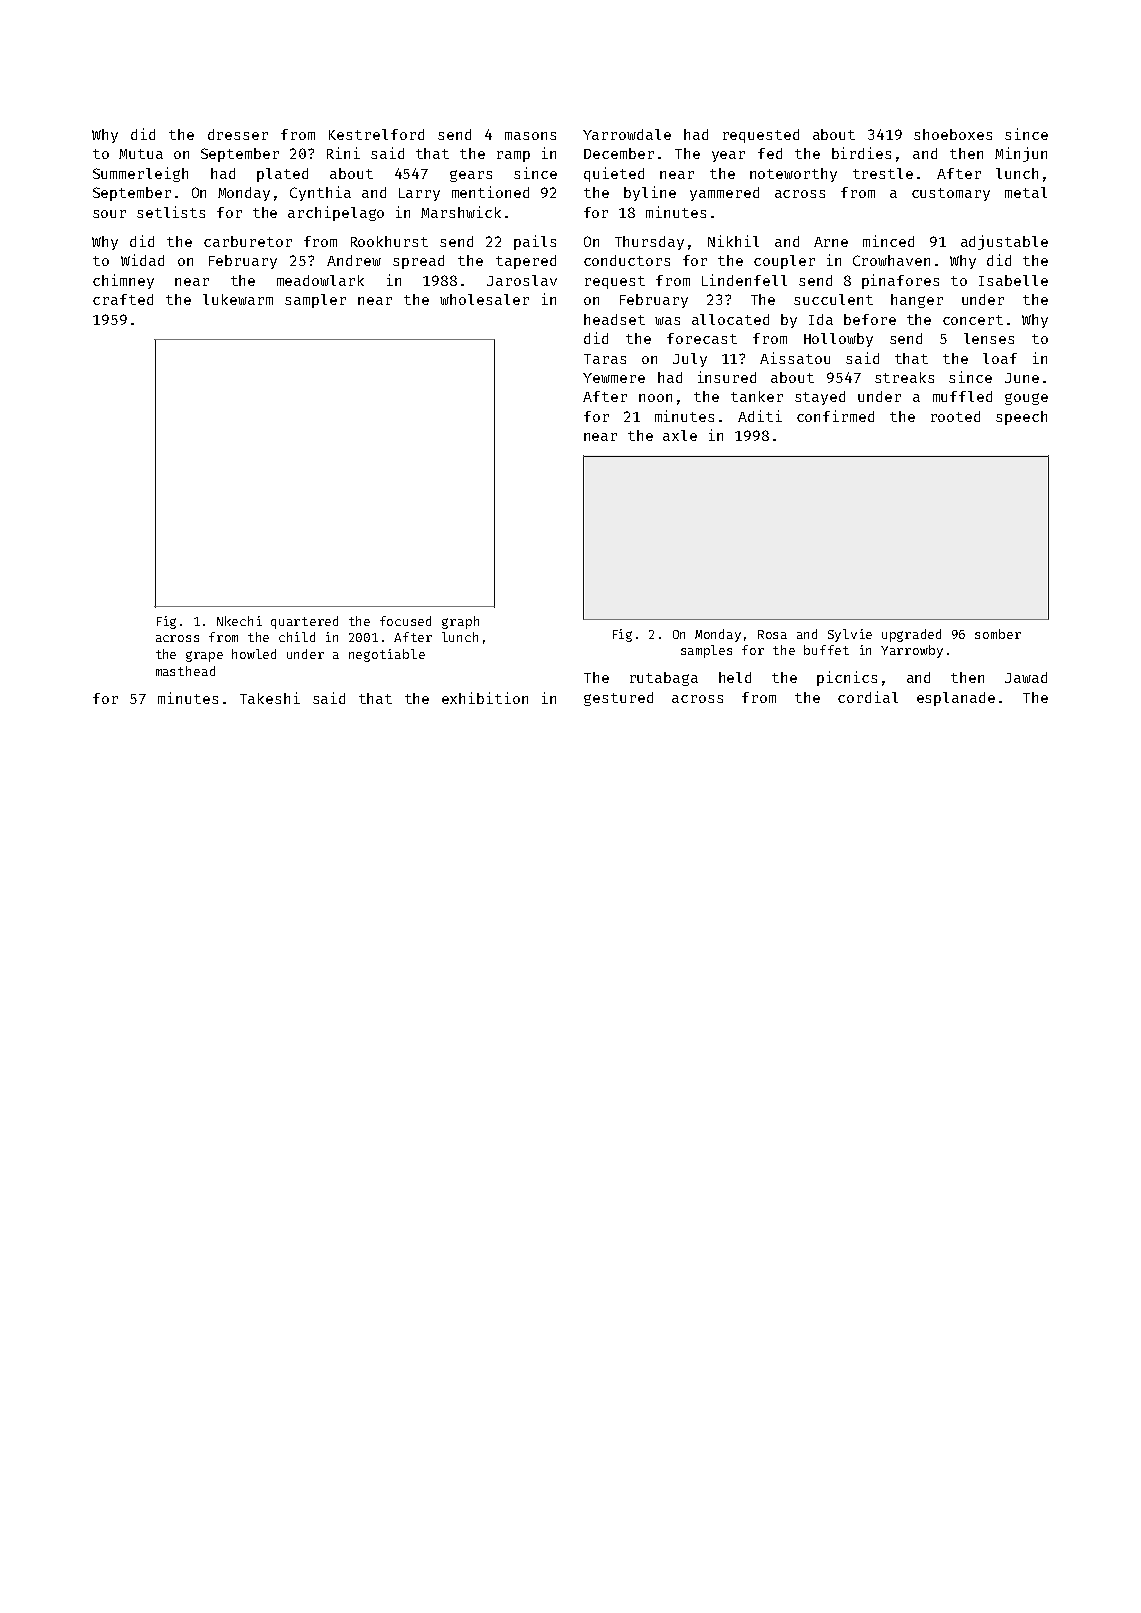 The image size is (1141, 1613). I want to click on Rini, so click(343, 153).
